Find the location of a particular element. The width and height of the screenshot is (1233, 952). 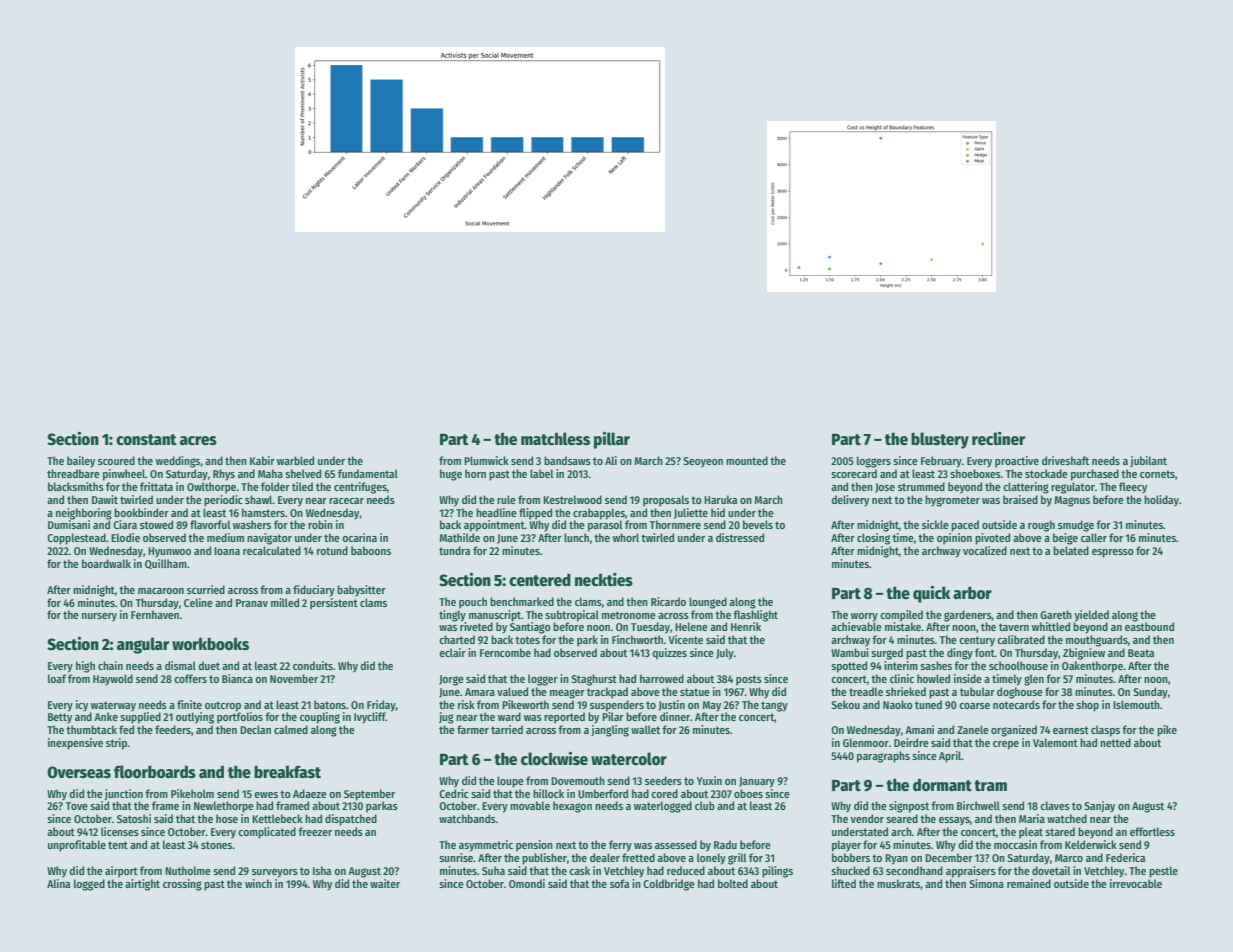

Nutholme is located at coordinates (188, 870).
